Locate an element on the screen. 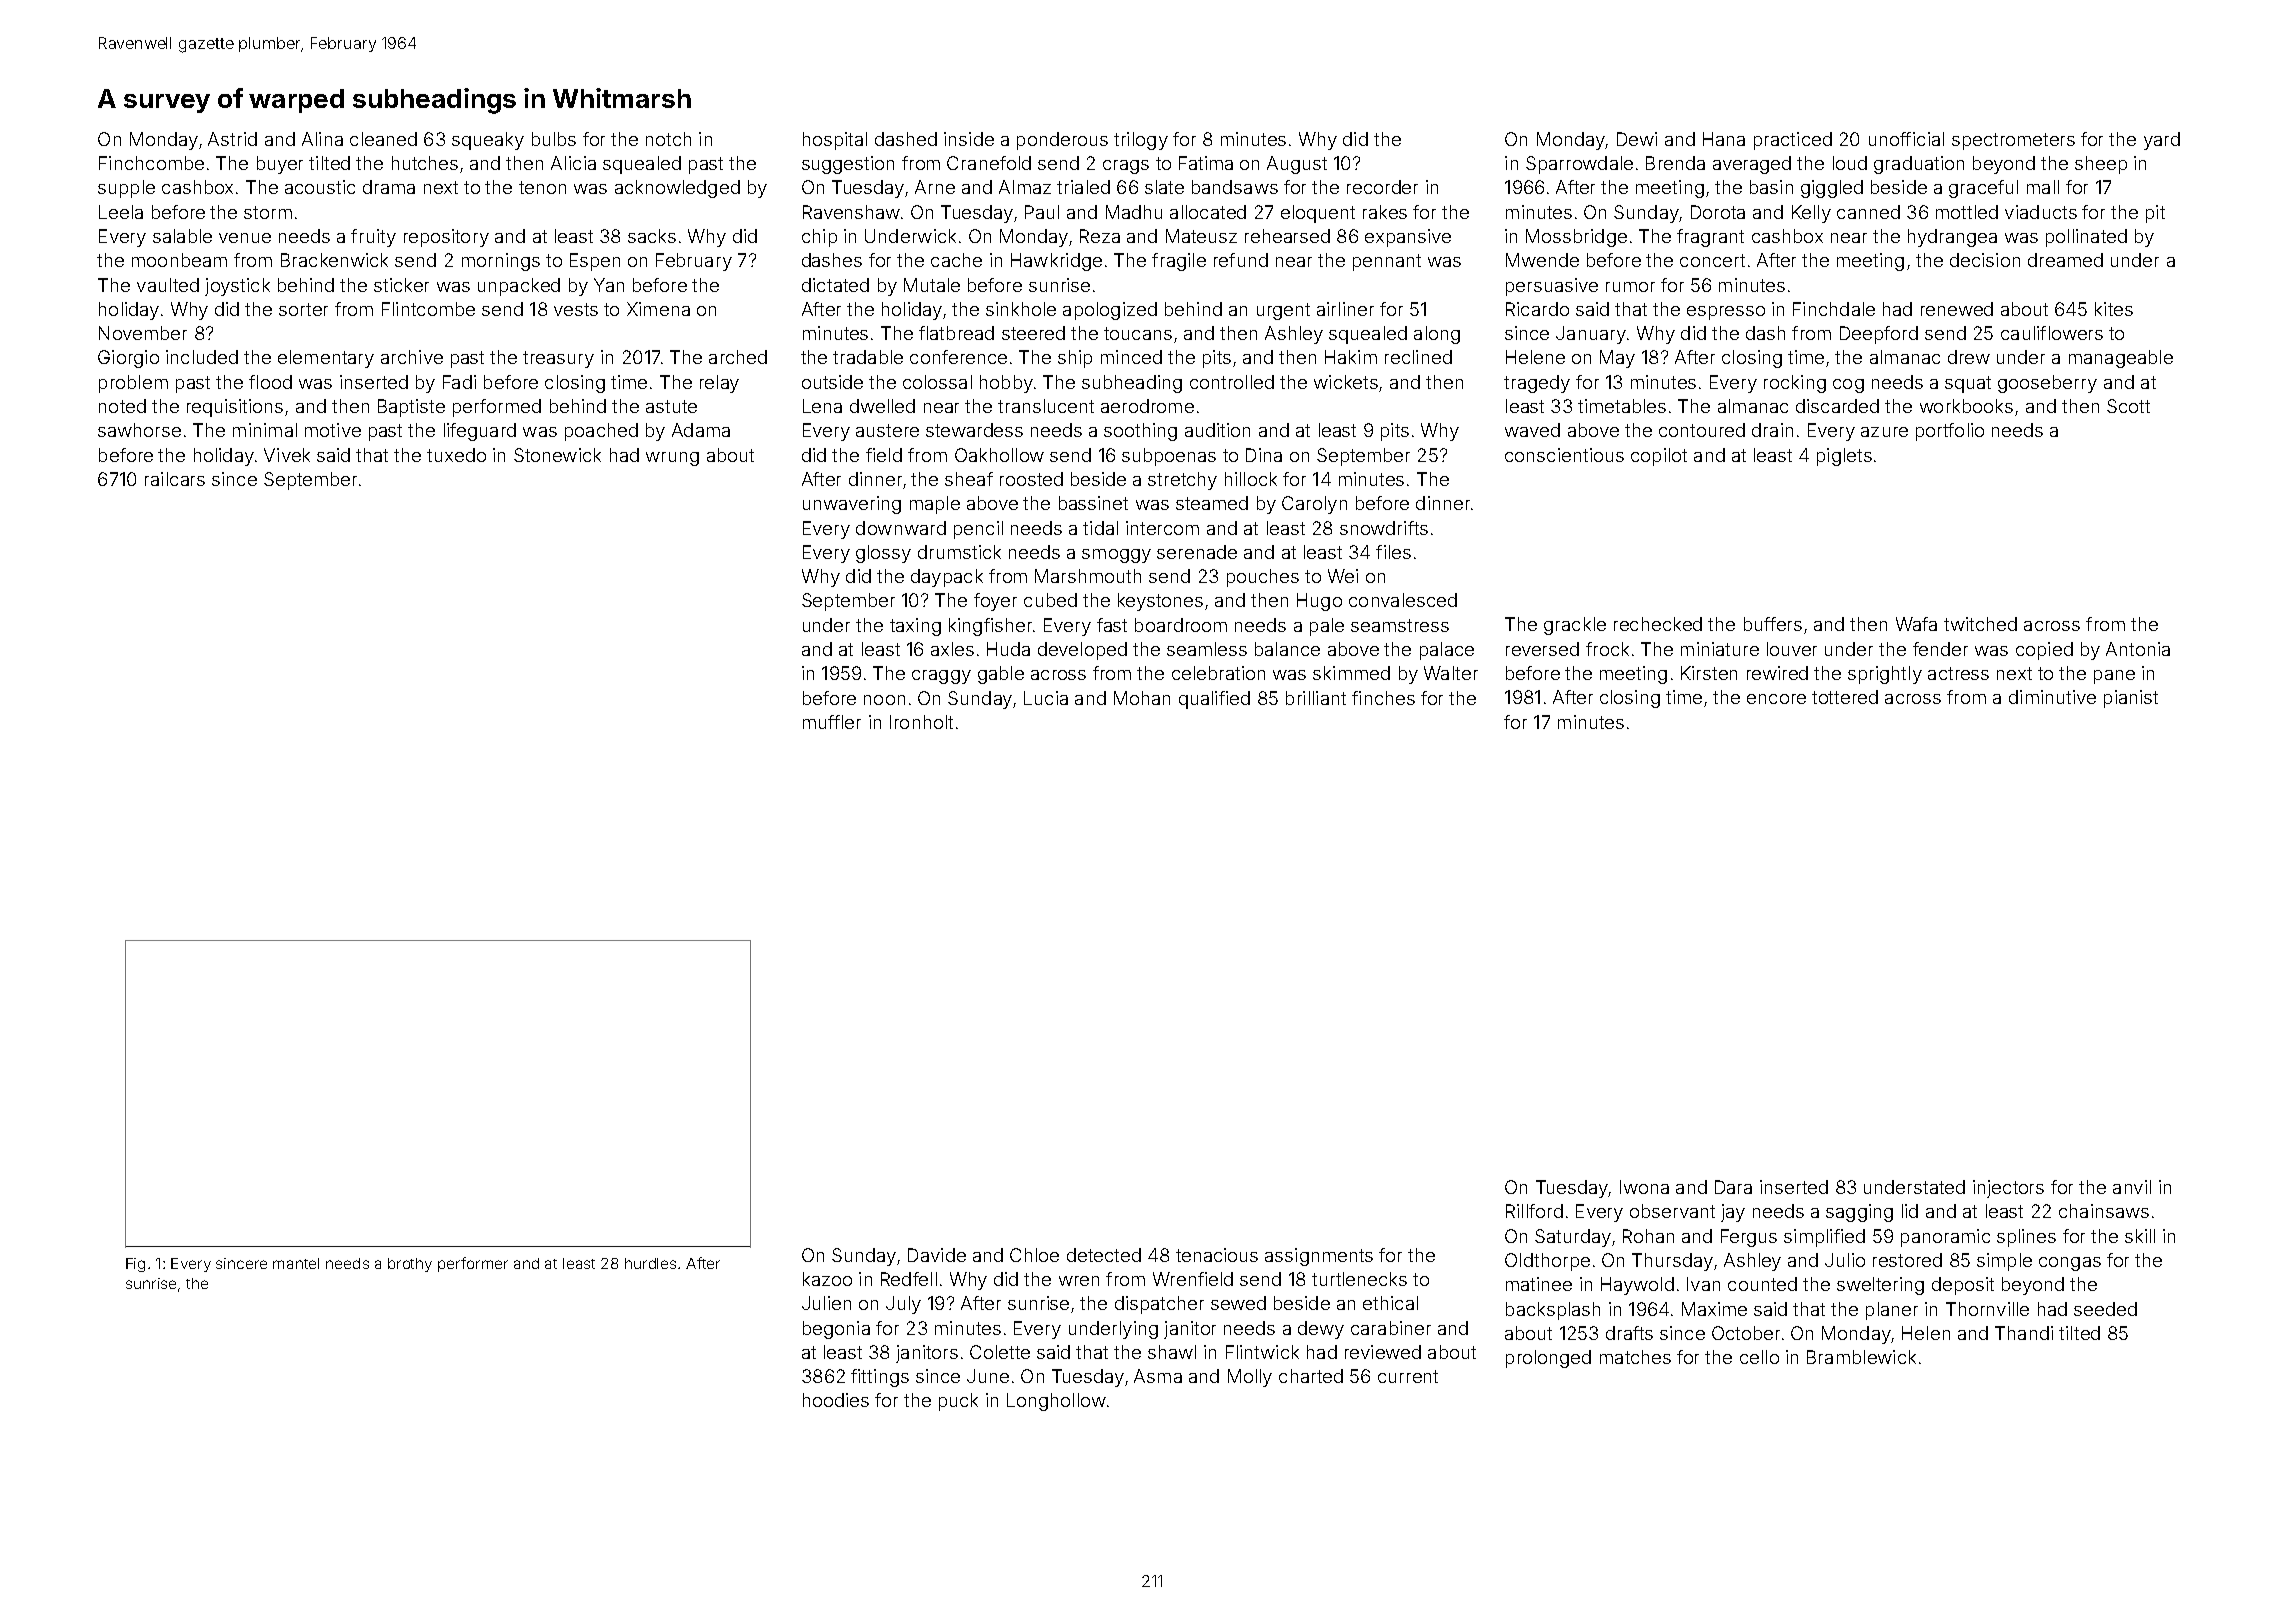 The height and width of the screenshot is (1614, 2282). Dara is located at coordinates (1733, 1187).
